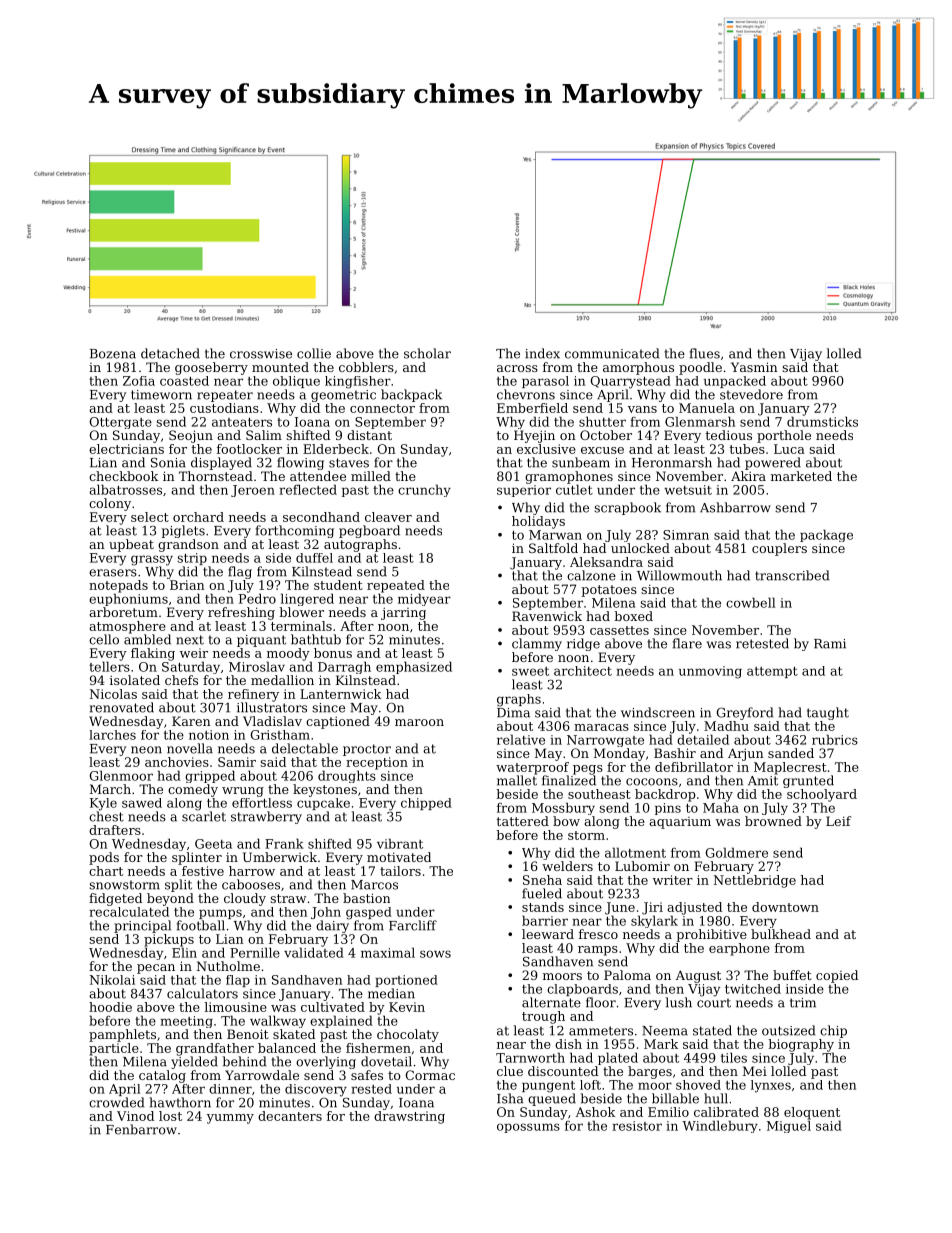 The width and height of the image is (952, 1233). I want to click on architect, so click(583, 671).
